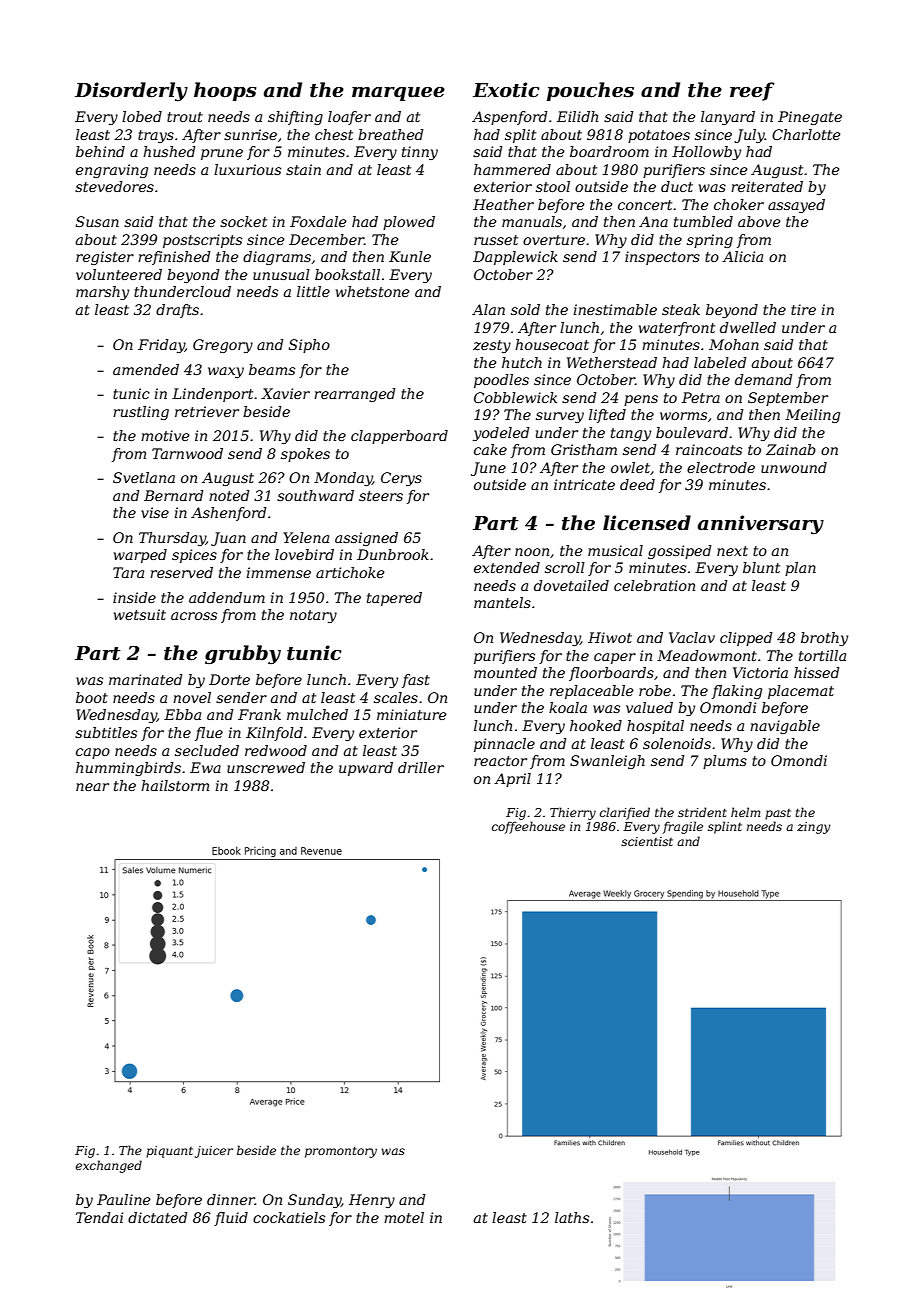  I want to click on brothy, so click(824, 639).
